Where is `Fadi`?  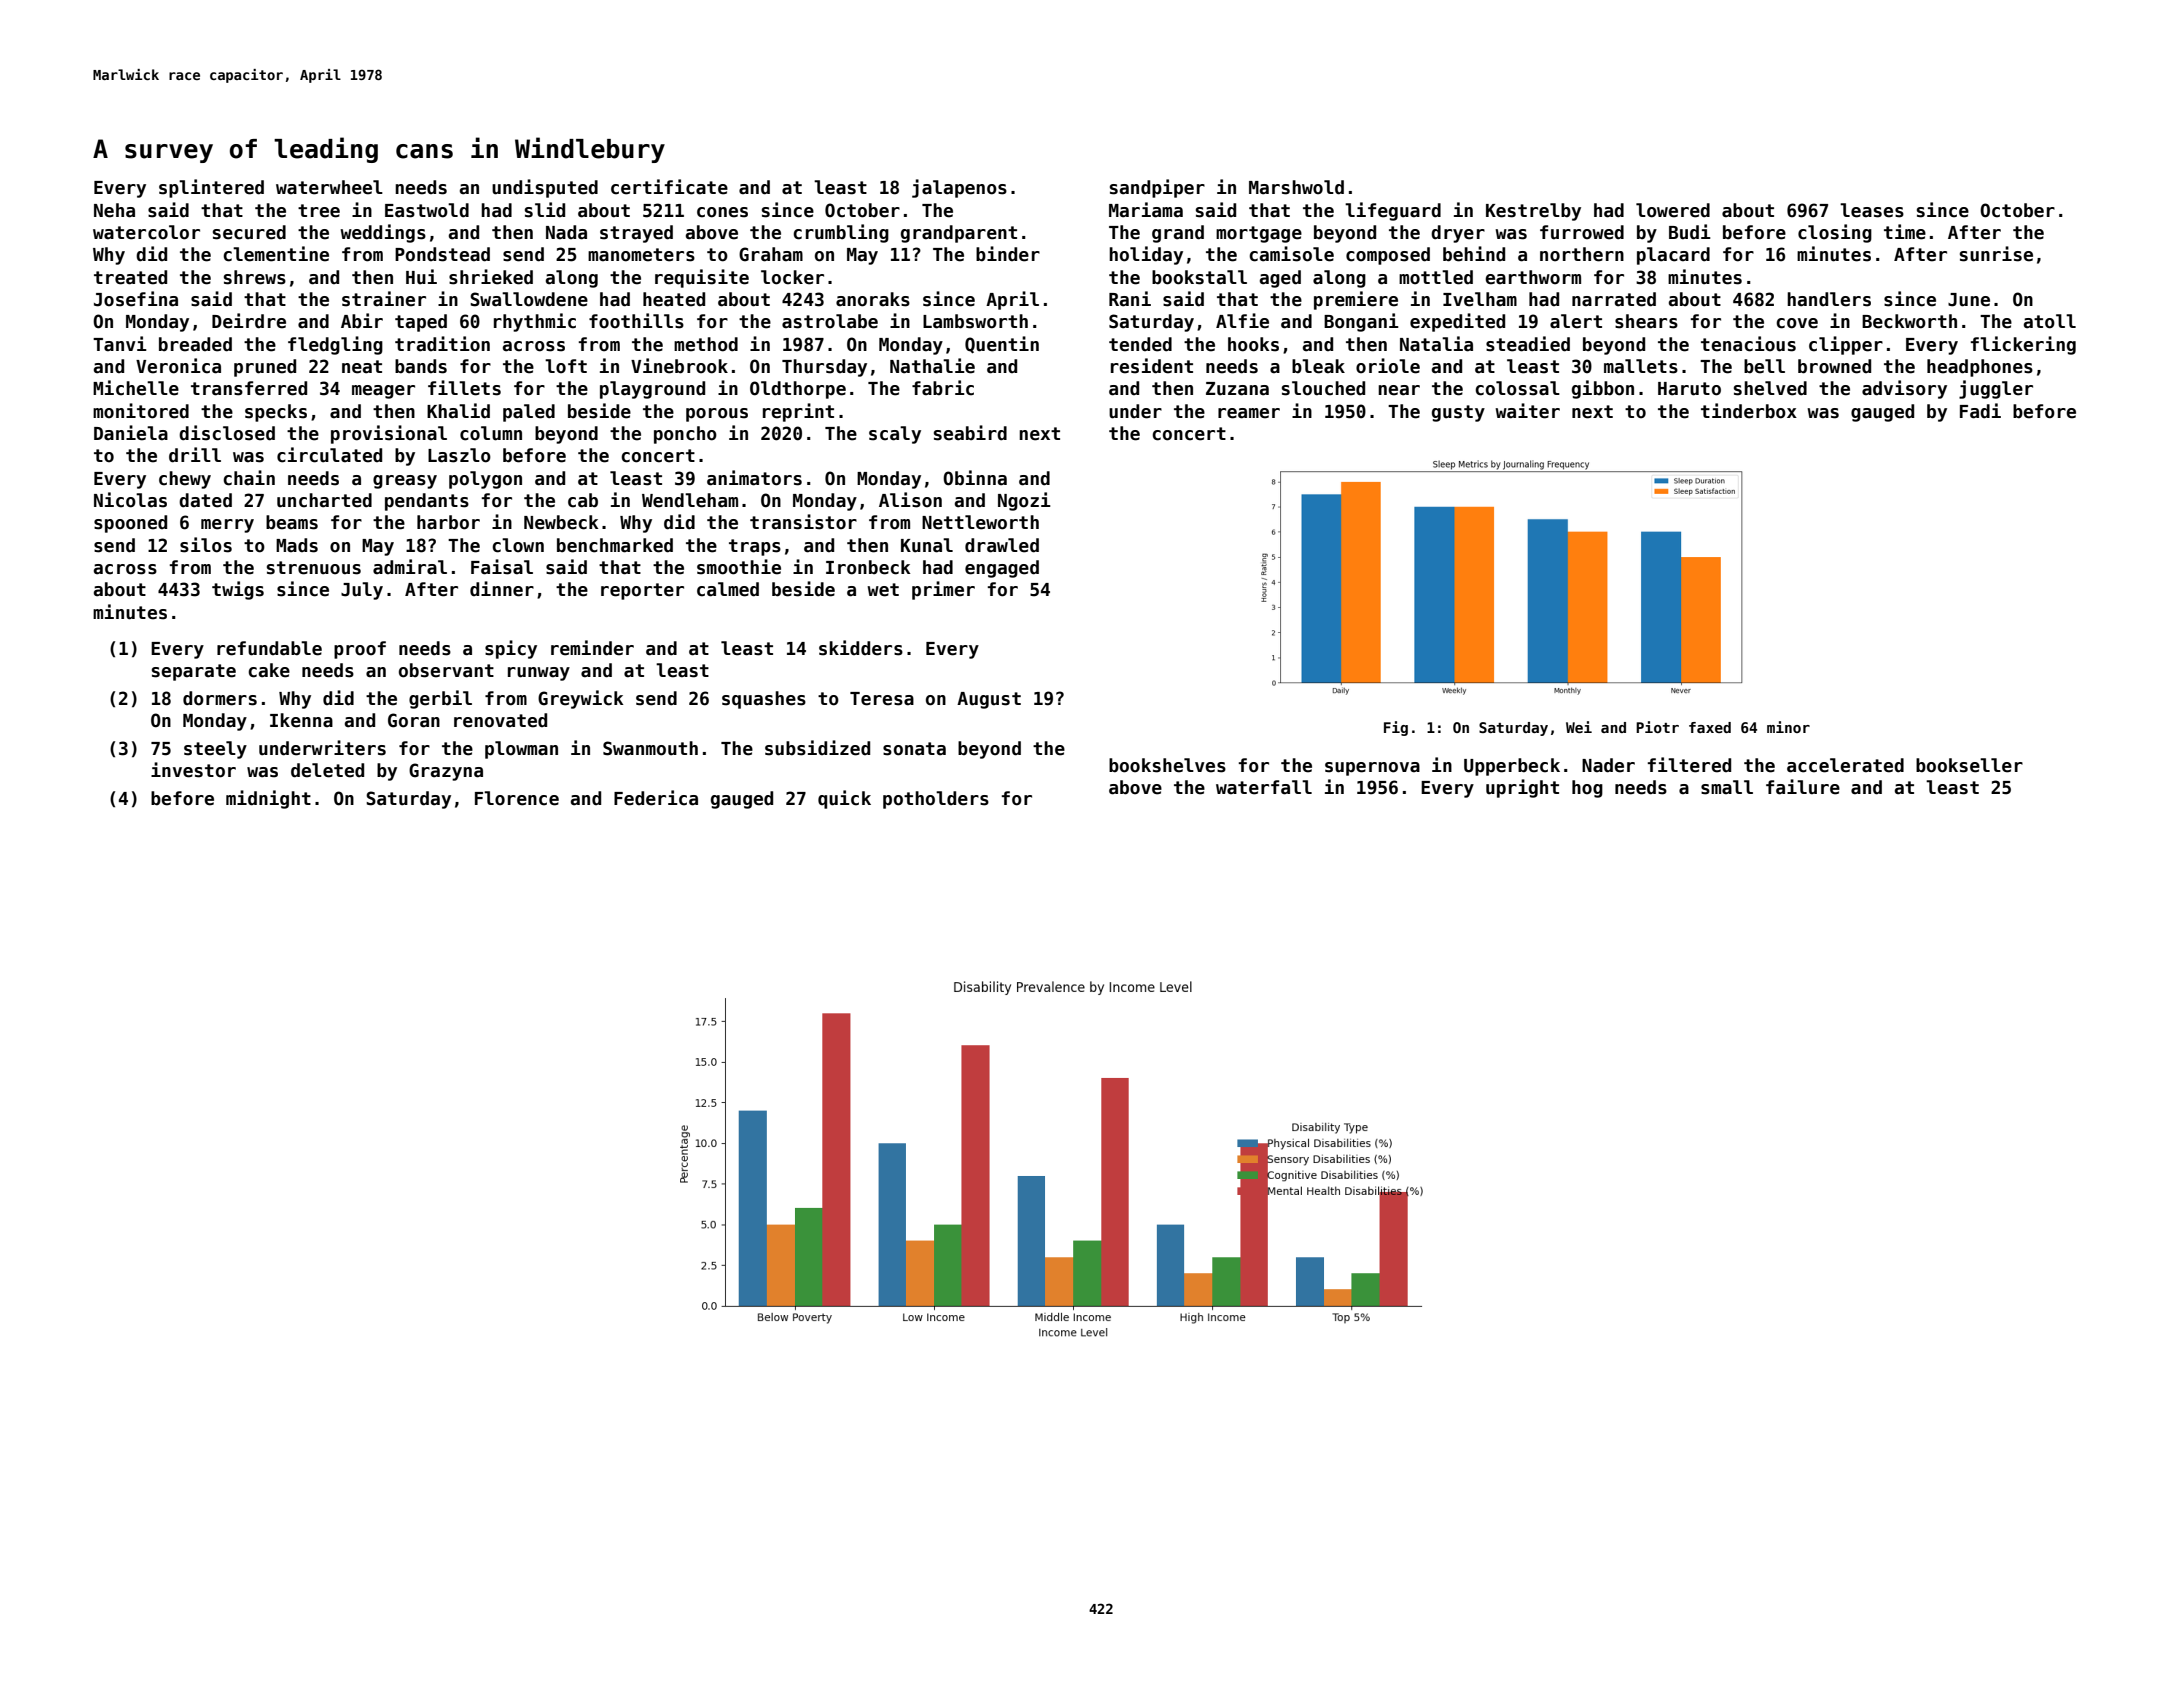 Fadi is located at coordinates (1980, 411).
